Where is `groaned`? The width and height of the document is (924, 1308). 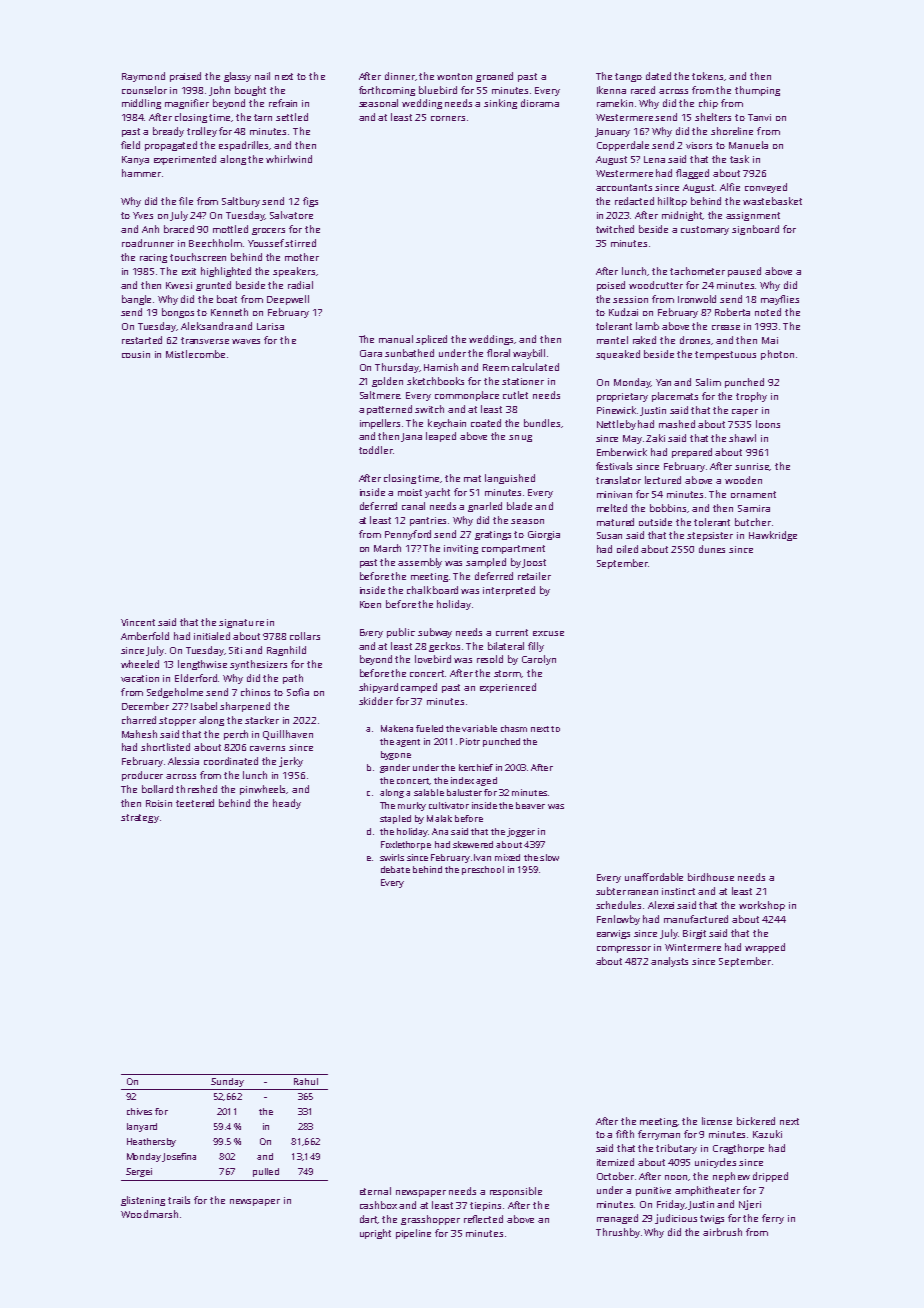 groaned is located at coordinates (494, 77).
